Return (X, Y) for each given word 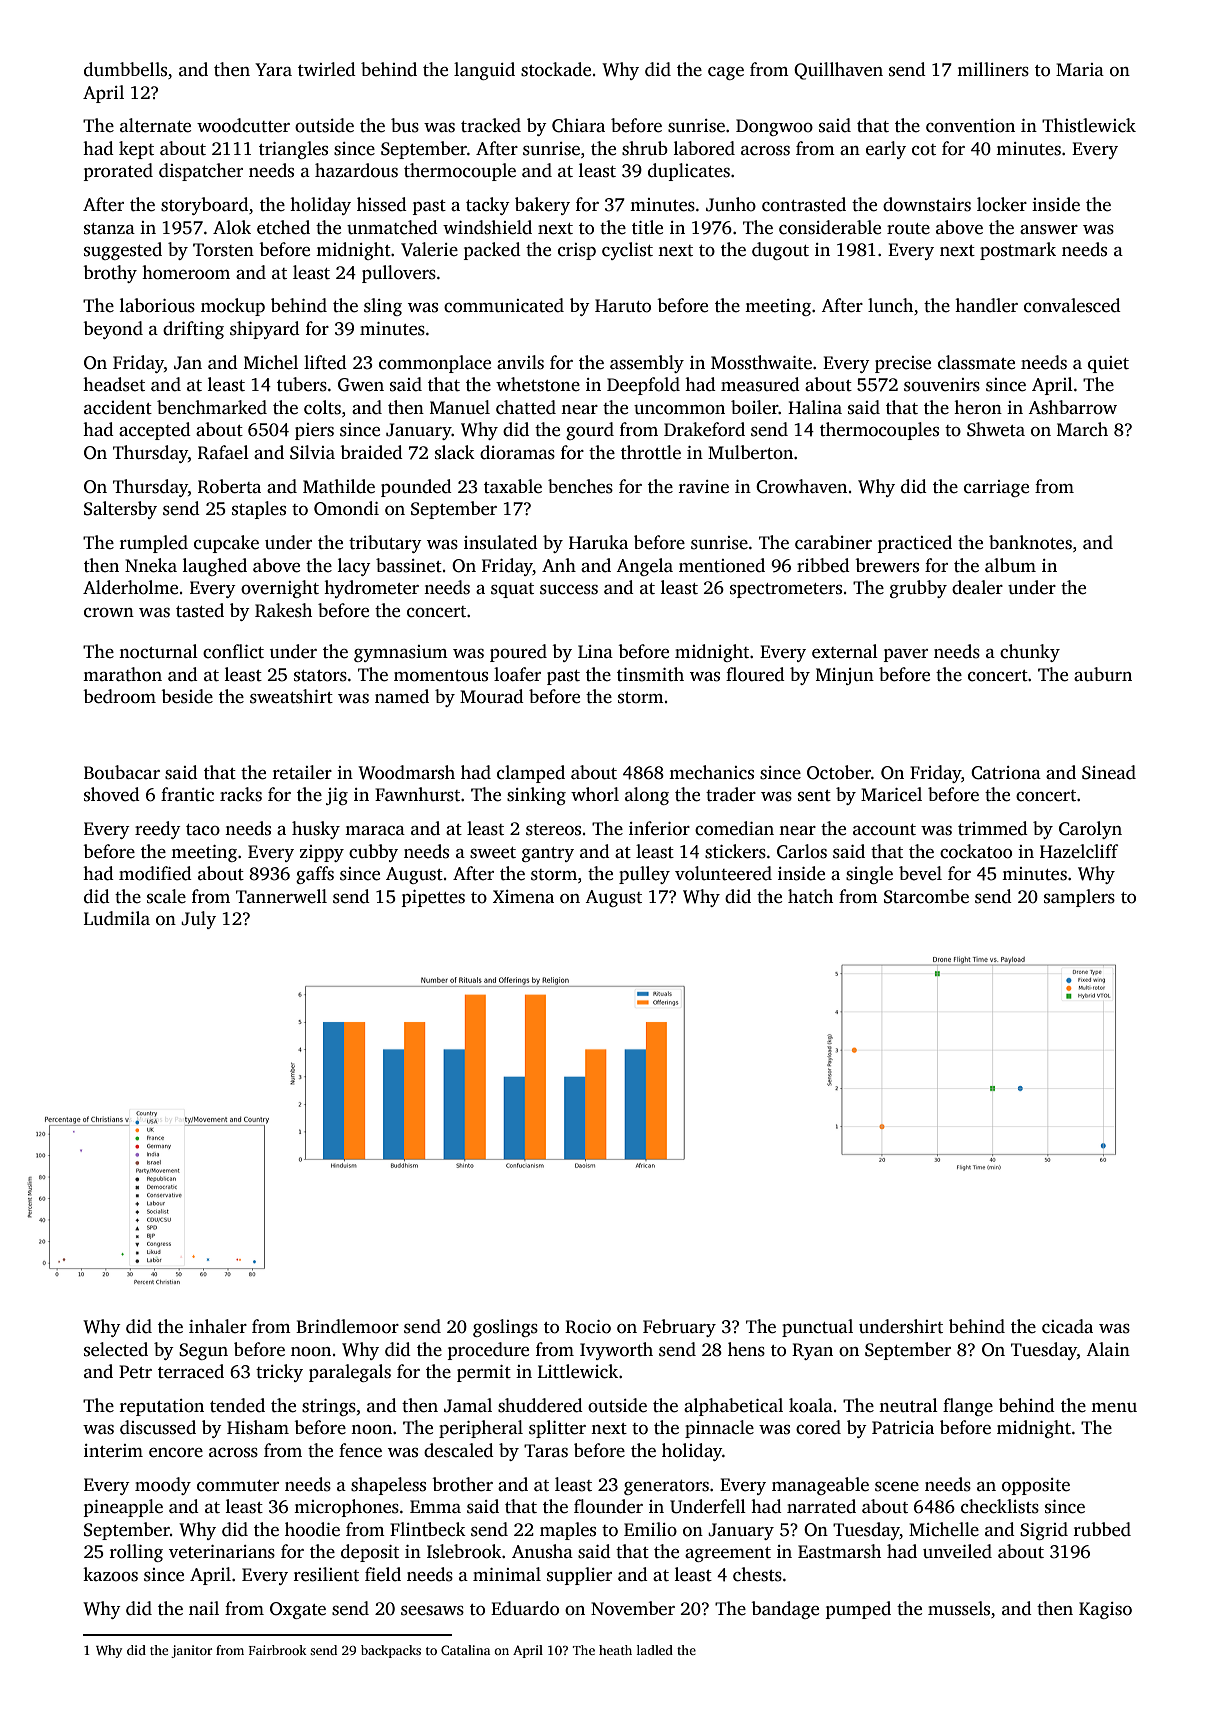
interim (113, 1451)
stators (320, 676)
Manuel (460, 407)
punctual (817, 1328)
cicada (1067, 1326)
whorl (595, 794)
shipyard (265, 330)
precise (903, 364)
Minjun (845, 676)
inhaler (218, 1326)
